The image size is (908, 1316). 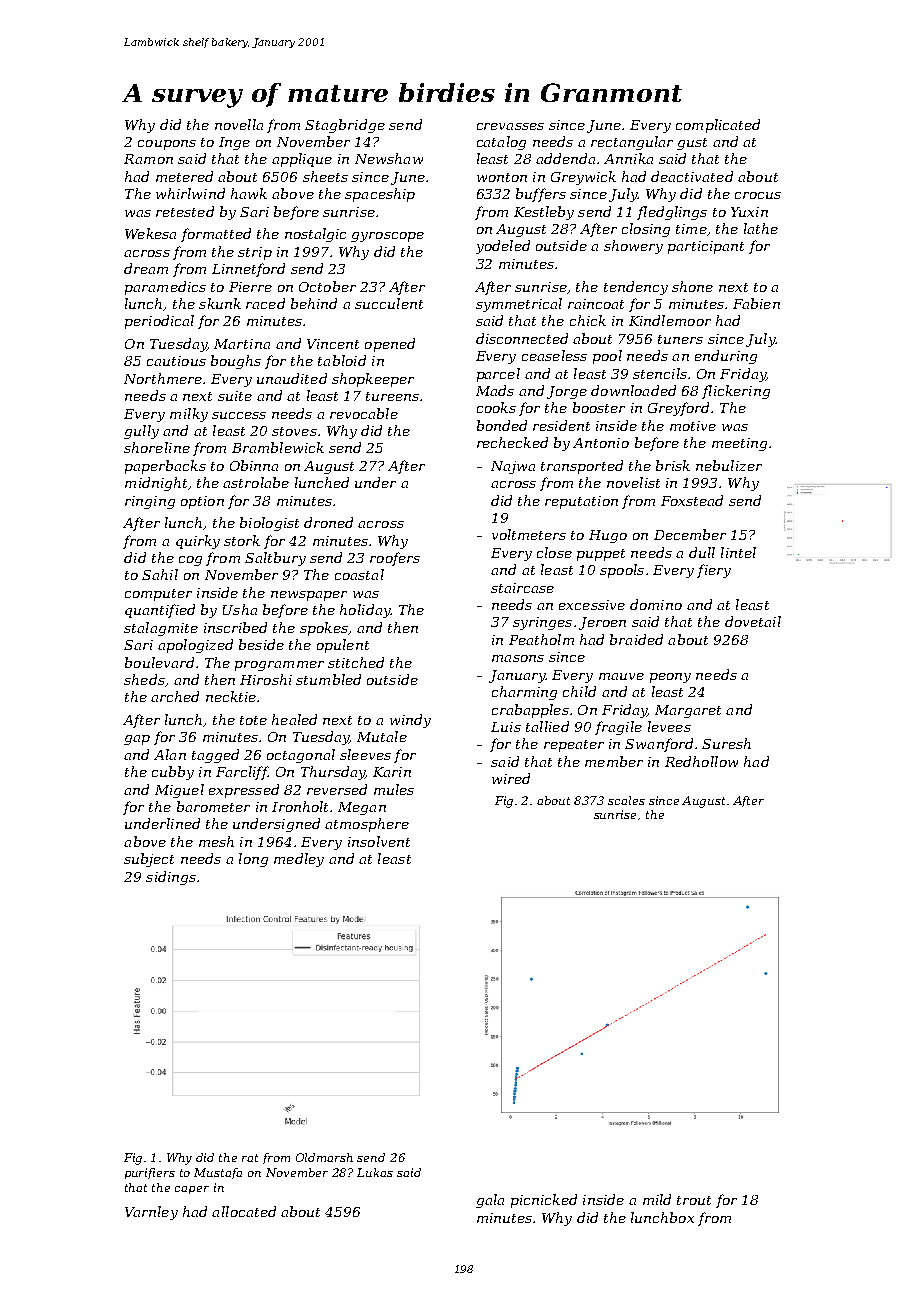 What do you see at coordinates (389, 303) in the page?
I see `succulent` at bounding box center [389, 303].
